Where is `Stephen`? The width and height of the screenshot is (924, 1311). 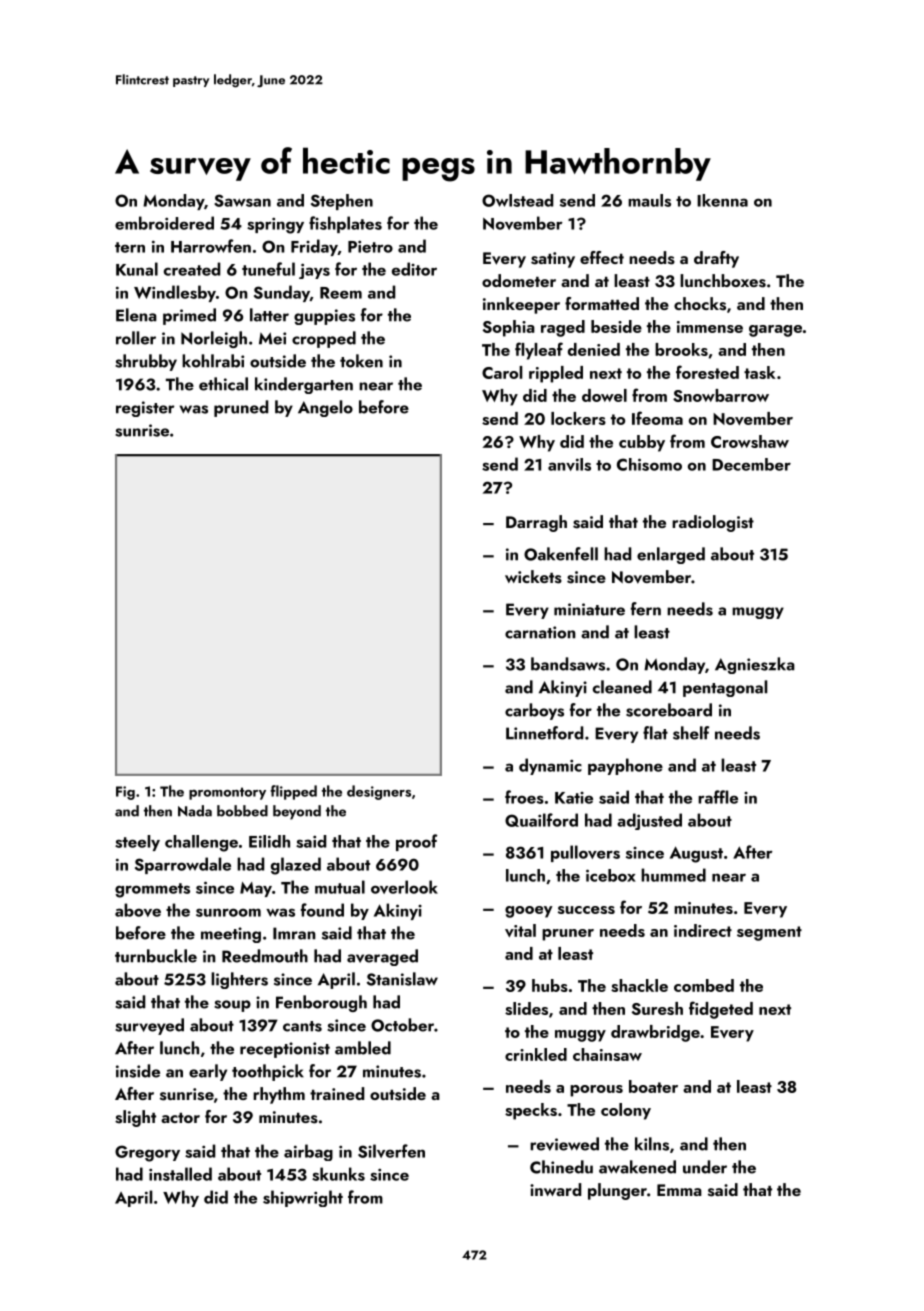 Stephen is located at coordinates (342, 202).
